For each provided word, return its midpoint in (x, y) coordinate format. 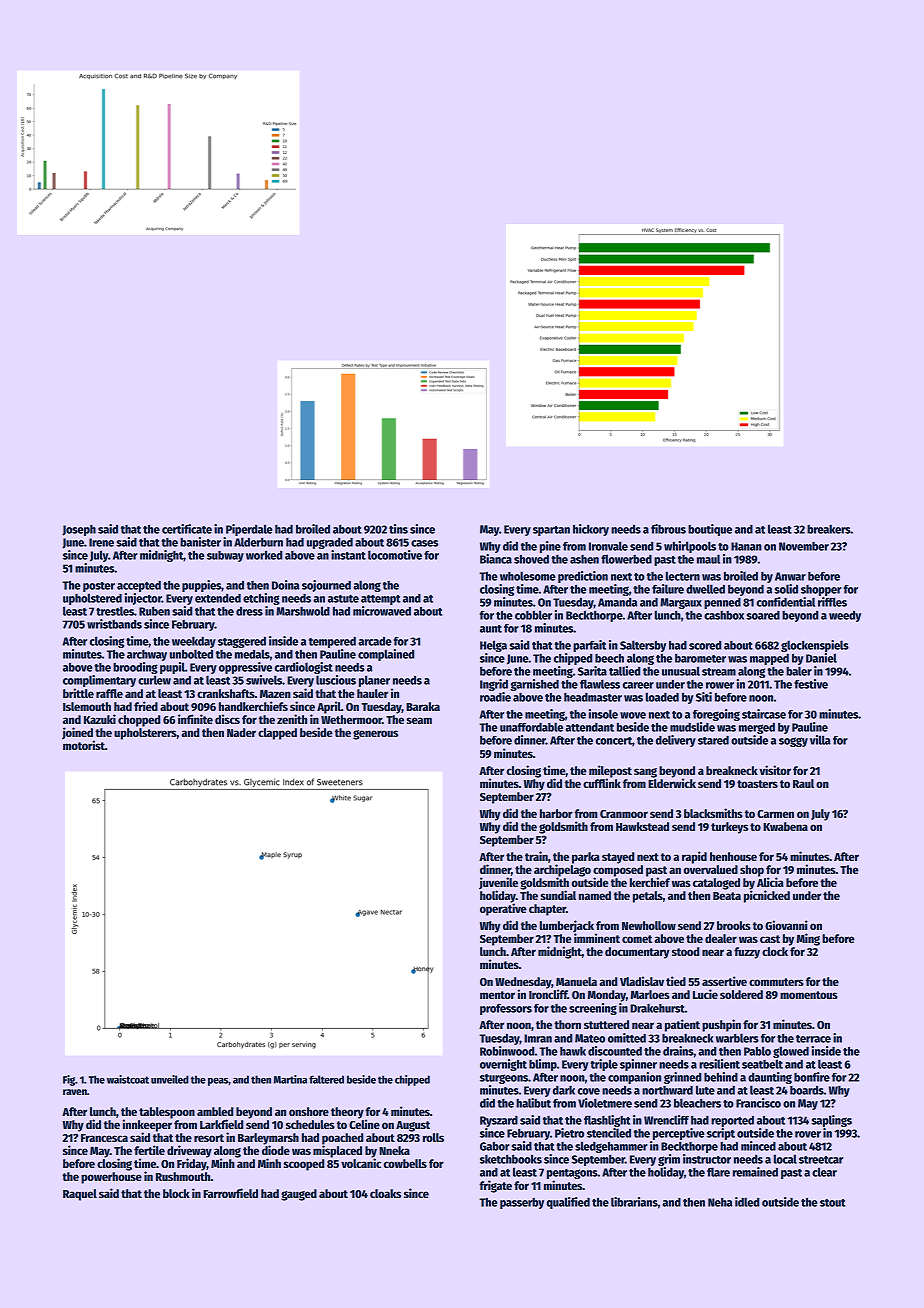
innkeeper (147, 1125)
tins (398, 529)
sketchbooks (511, 1159)
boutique (710, 530)
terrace (813, 1039)
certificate (187, 529)
